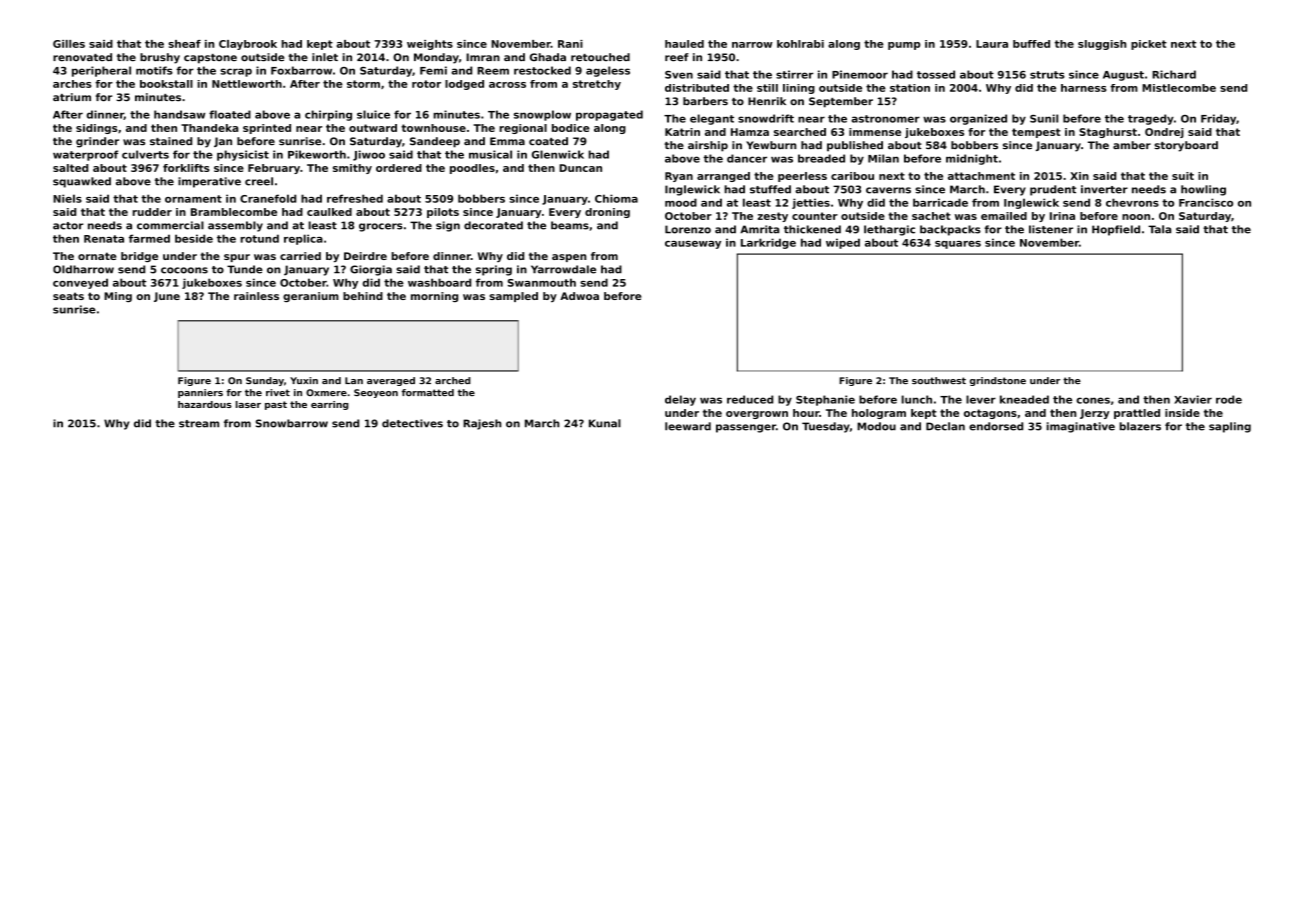 The width and height of the page is (1308, 924). What do you see at coordinates (688, 426) in the page?
I see `leeward` at bounding box center [688, 426].
